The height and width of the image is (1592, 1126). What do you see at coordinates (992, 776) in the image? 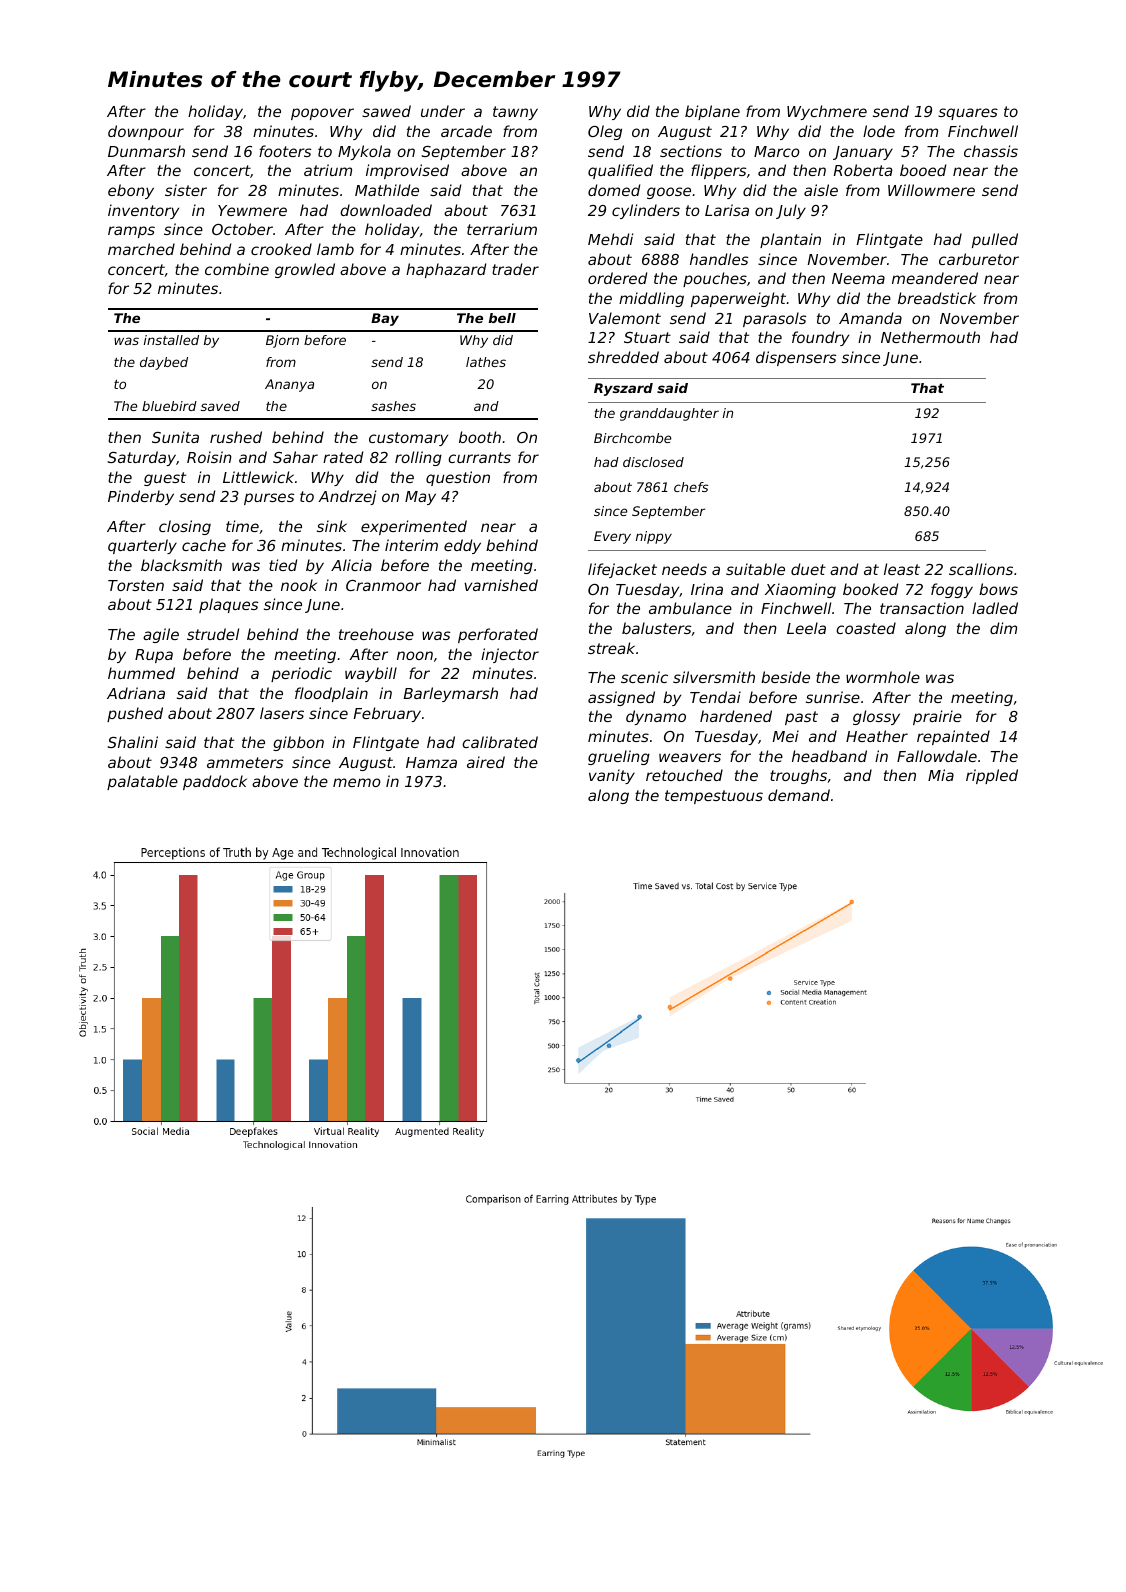
I see `rippled` at bounding box center [992, 776].
